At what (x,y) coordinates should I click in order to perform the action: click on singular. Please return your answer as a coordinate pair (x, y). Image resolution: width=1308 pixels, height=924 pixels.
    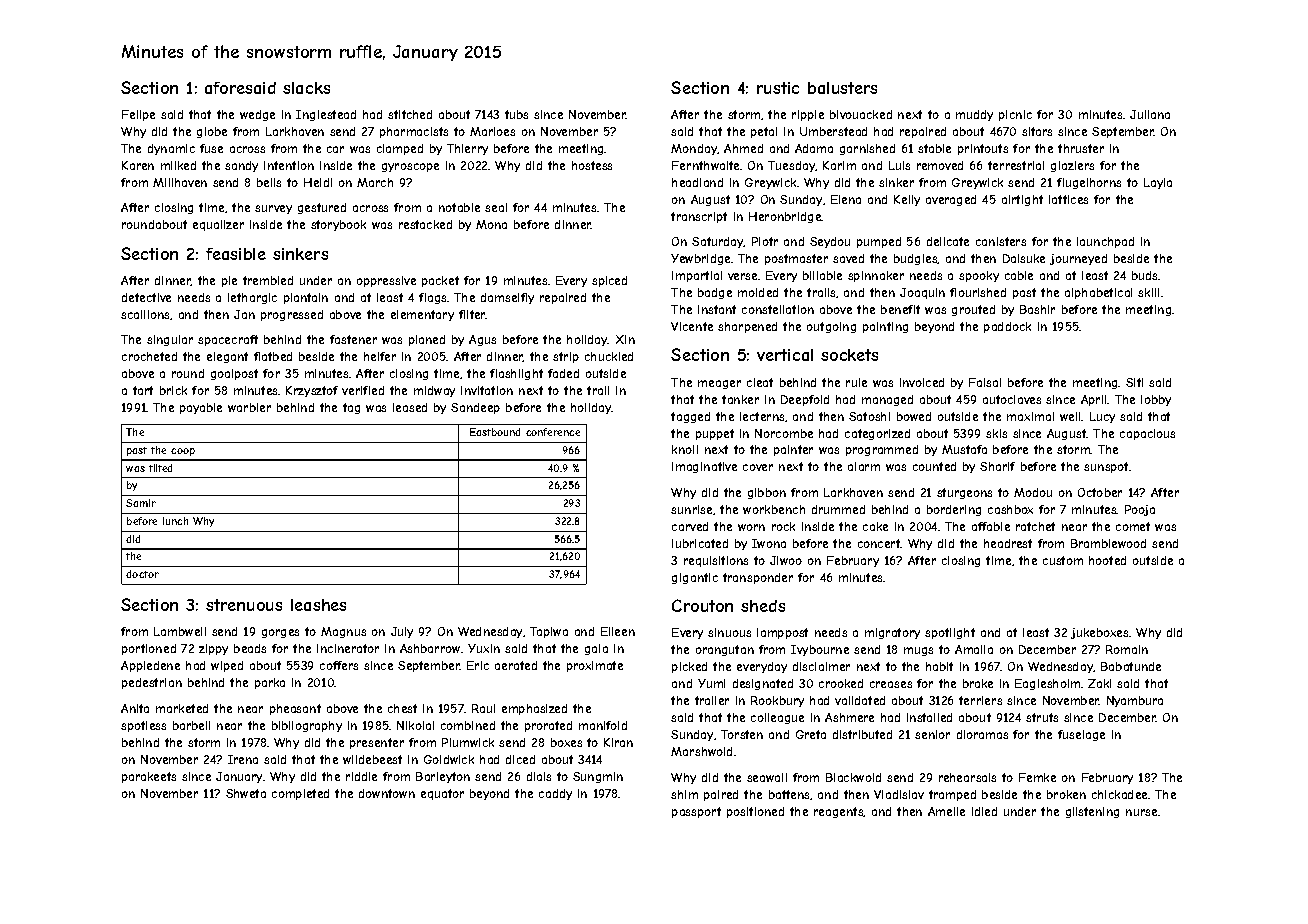
    Looking at the image, I should click on (170, 340).
